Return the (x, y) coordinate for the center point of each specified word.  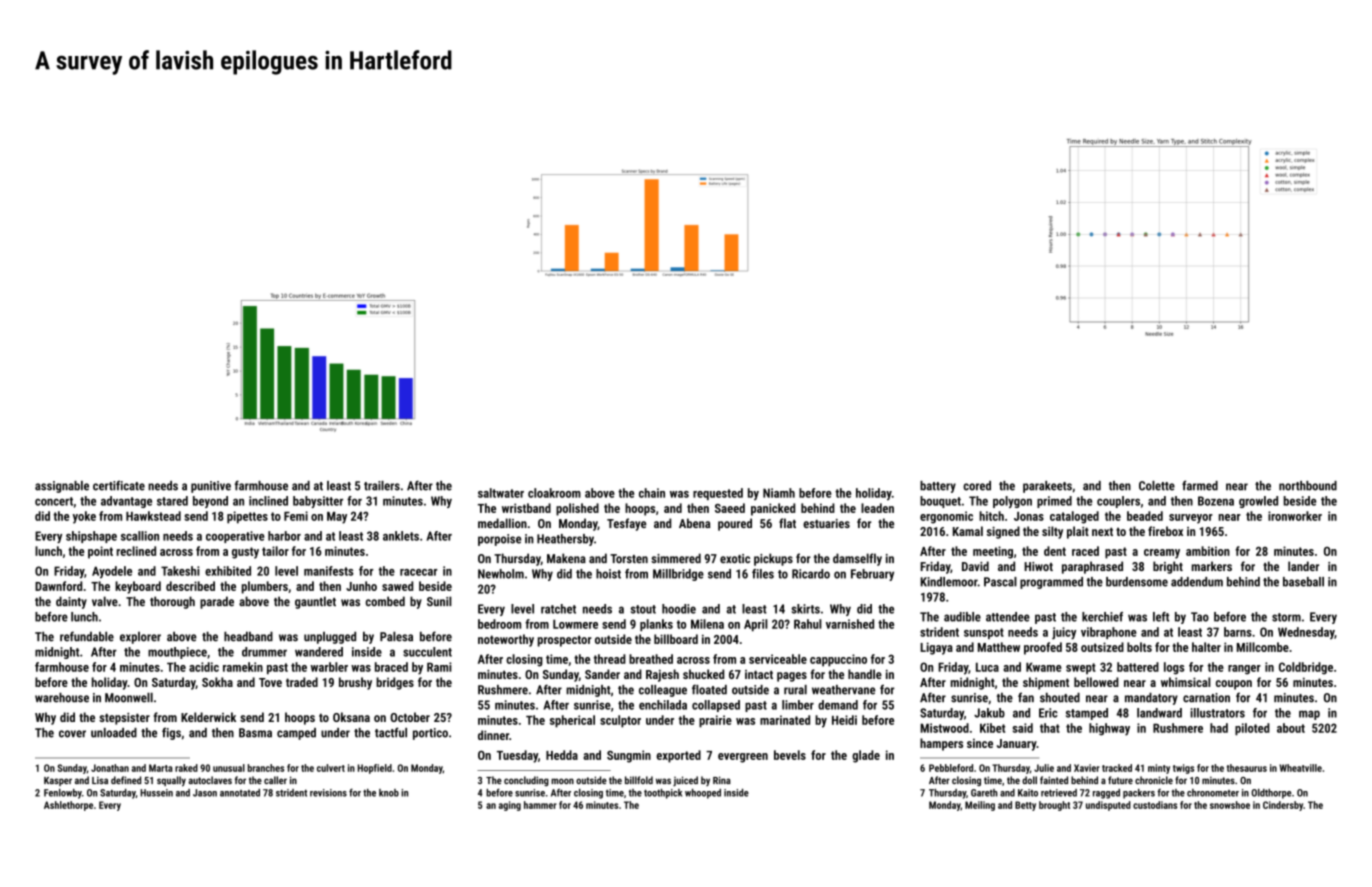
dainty (71, 602)
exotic (735, 558)
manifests (328, 571)
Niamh (779, 493)
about (1291, 728)
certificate (119, 485)
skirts (805, 609)
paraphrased (1092, 567)
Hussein (156, 793)
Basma (255, 733)
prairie (715, 721)
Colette (1157, 486)
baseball (1303, 582)
